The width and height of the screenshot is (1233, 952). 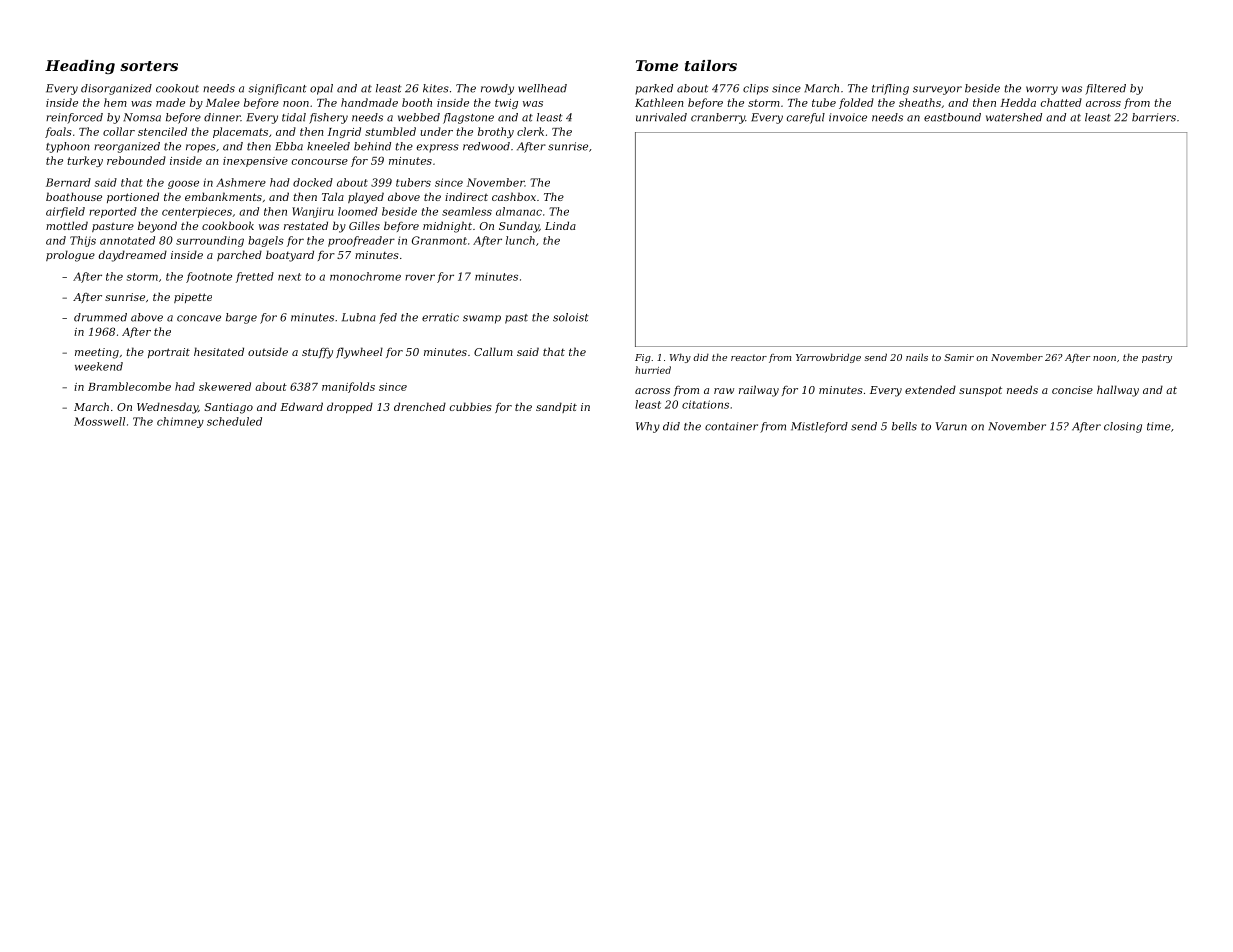 I want to click on tailors, so click(x=711, y=65).
